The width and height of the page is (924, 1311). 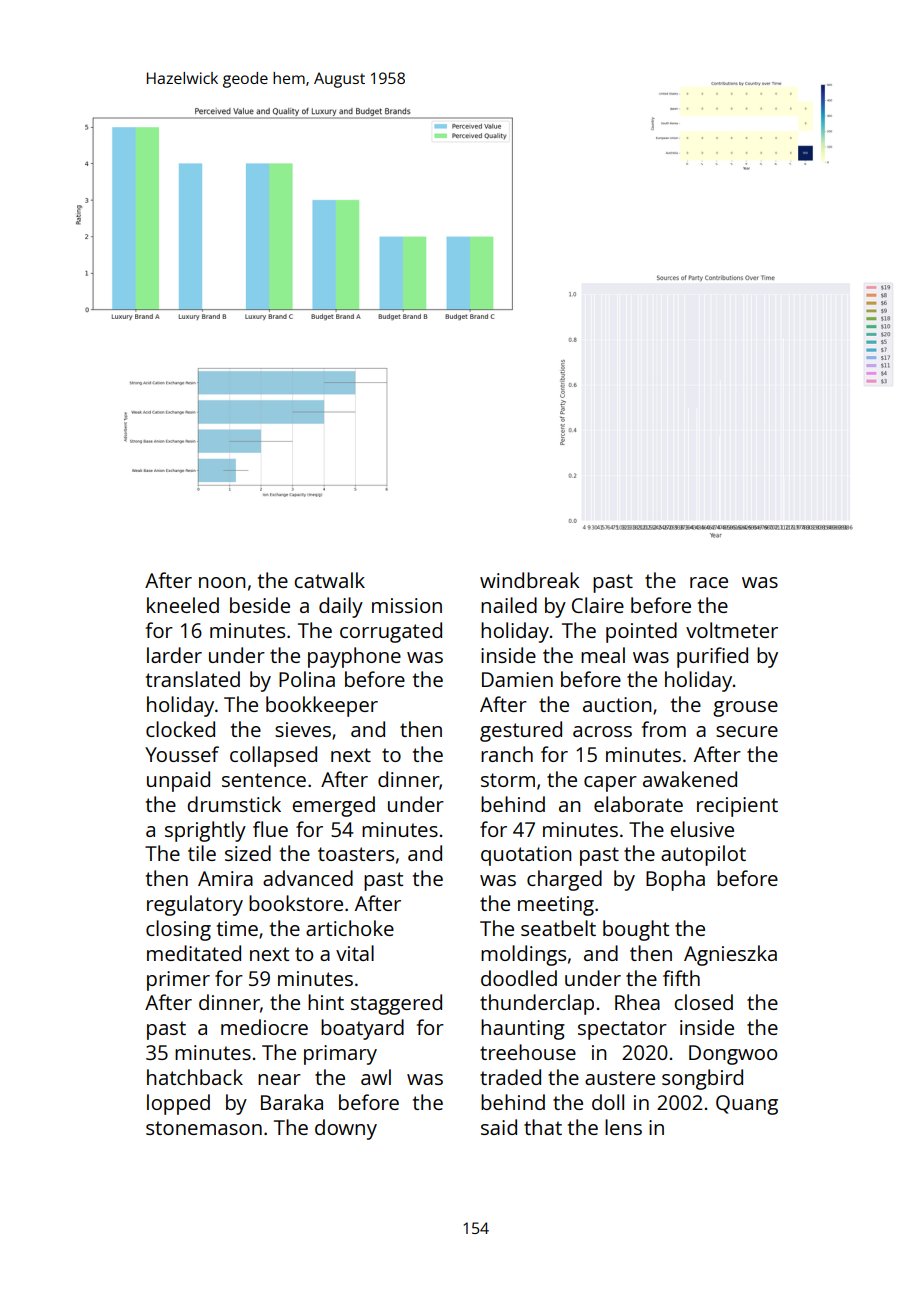 What do you see at coordinates (526, 856) in the page?
I see `quotation` at bounding box center [526, 856].
